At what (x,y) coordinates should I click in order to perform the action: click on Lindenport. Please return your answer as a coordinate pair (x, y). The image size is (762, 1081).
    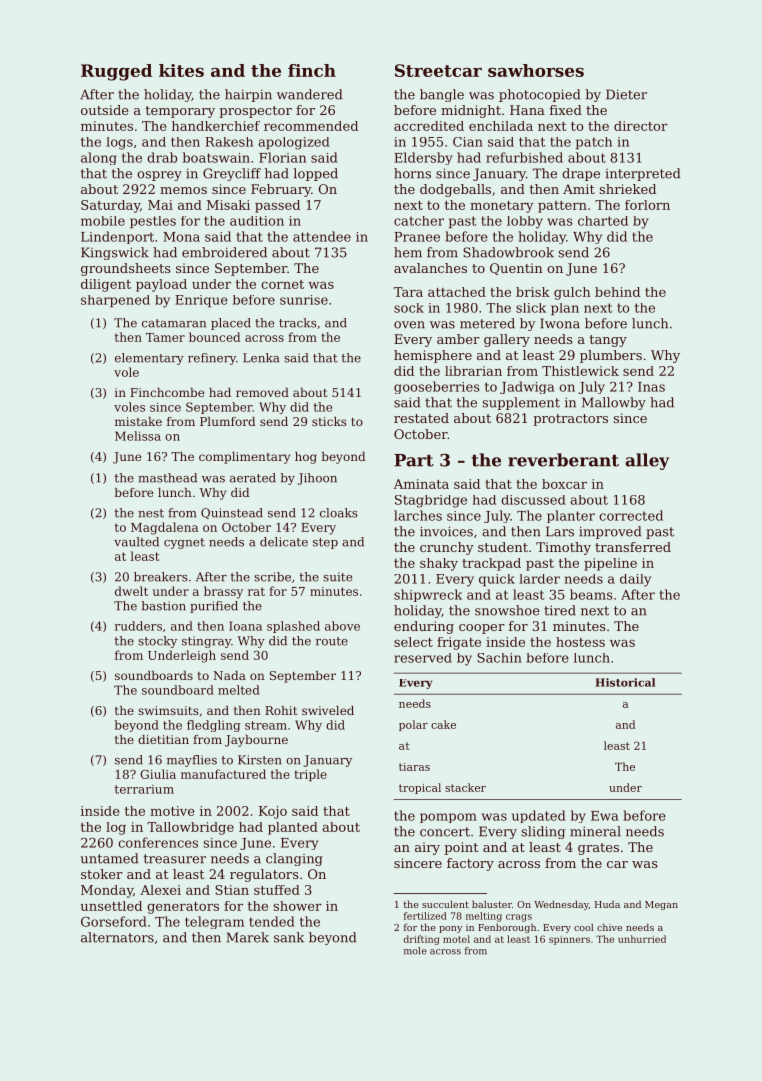
    Looking at the image, I should click on (117, 237).
